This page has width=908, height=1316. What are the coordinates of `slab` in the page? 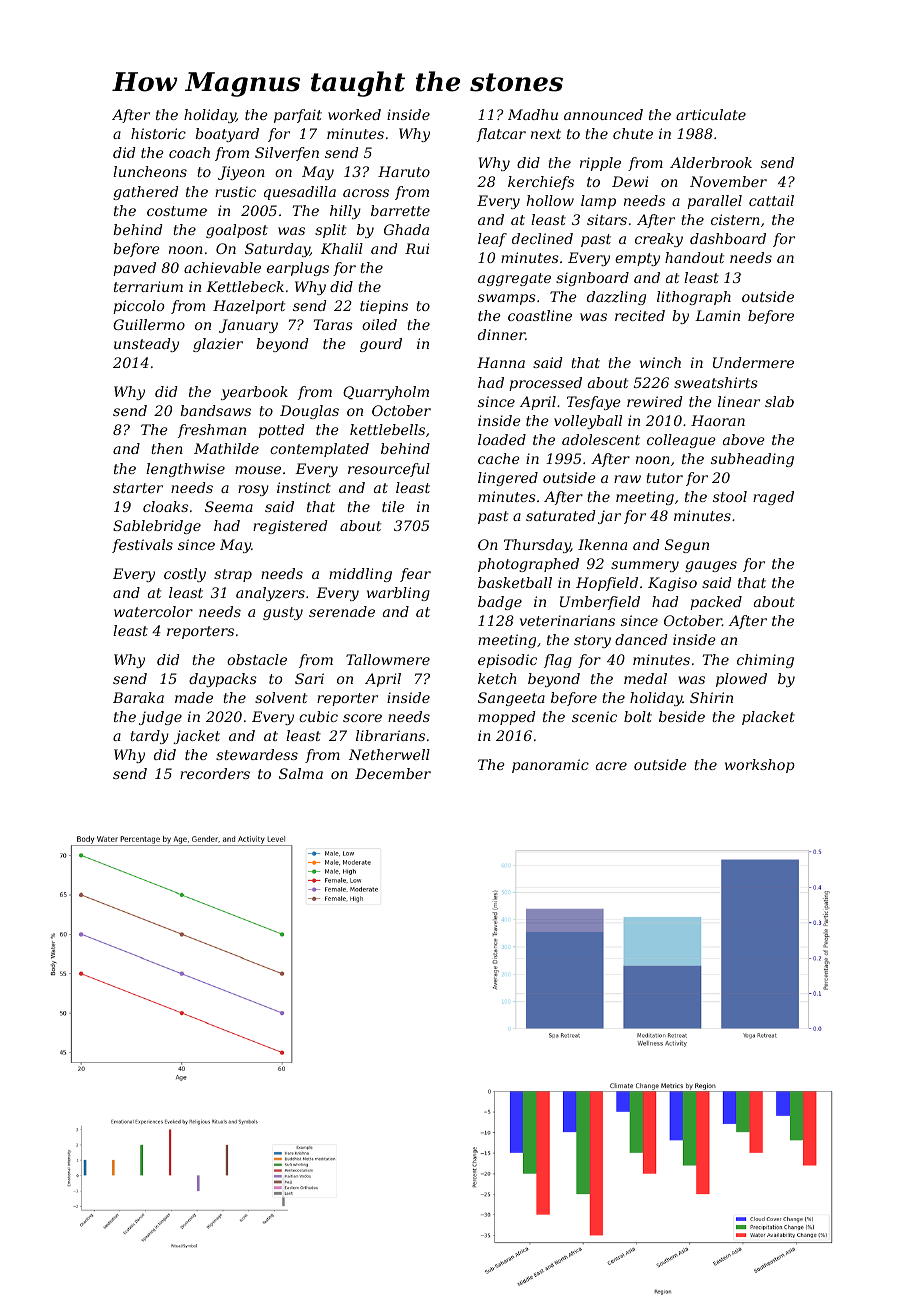 It's located at (779, 401).
